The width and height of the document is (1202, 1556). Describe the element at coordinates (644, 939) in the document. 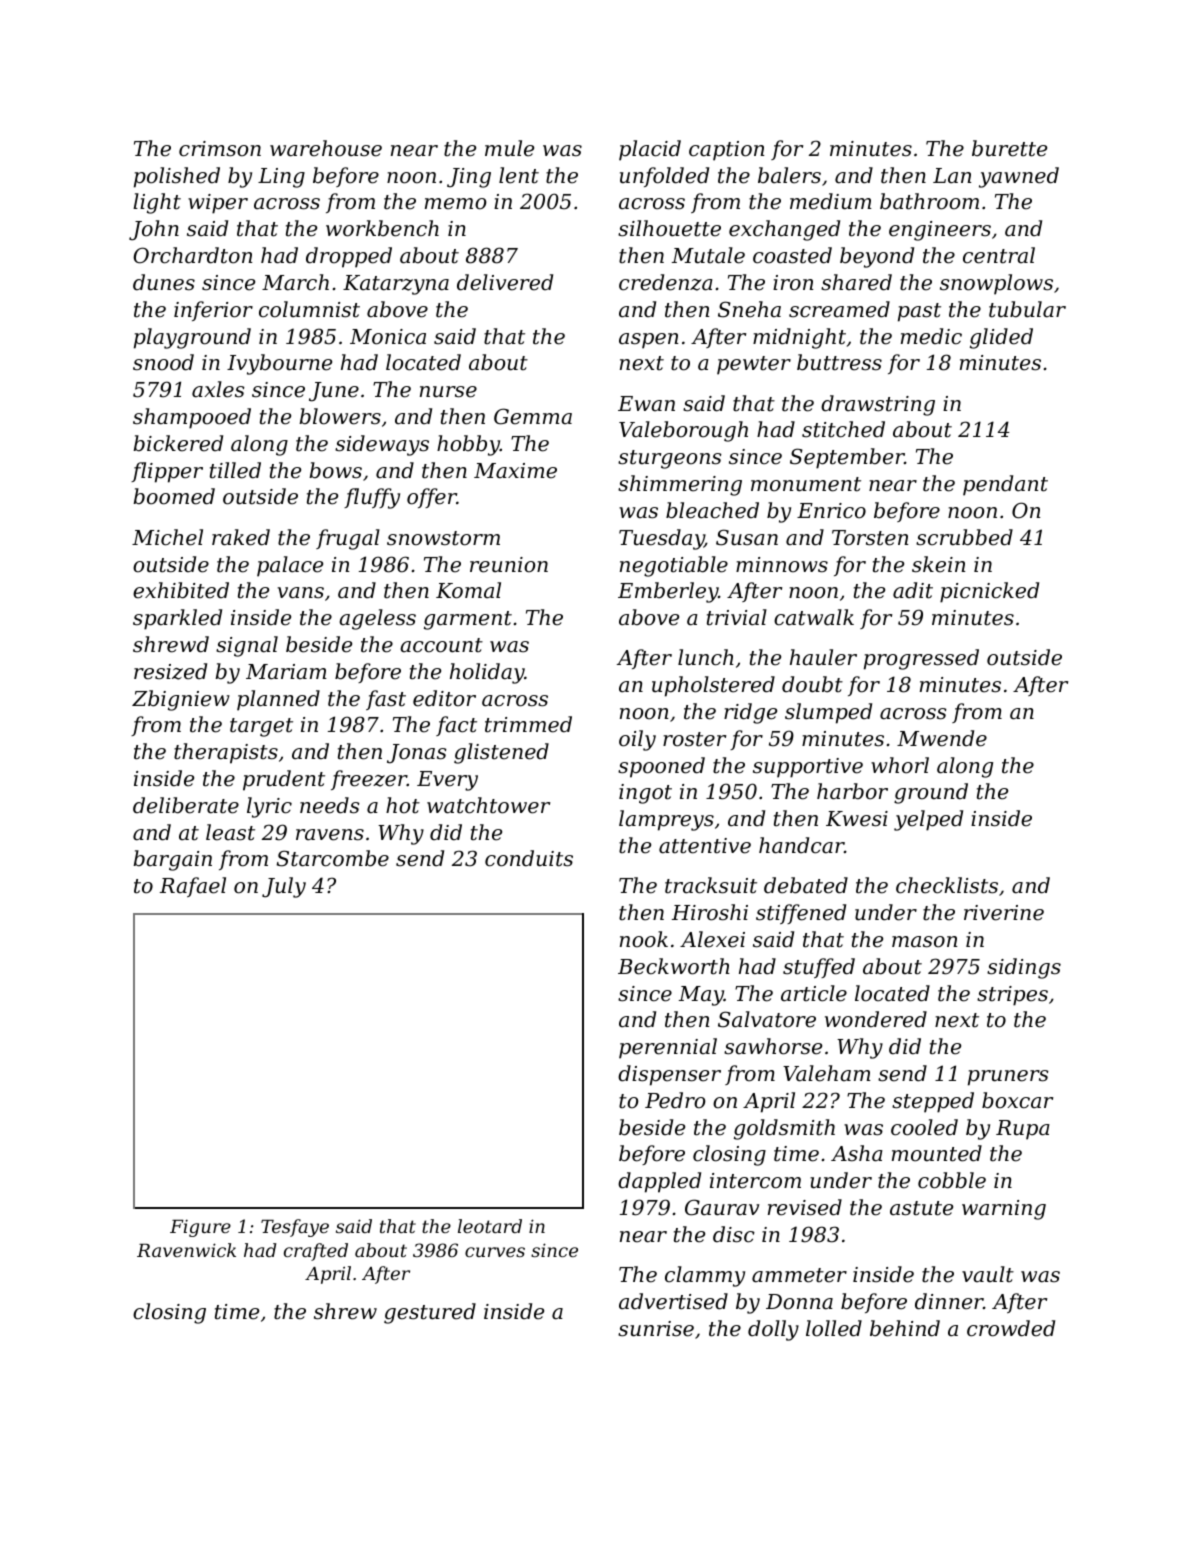

I see `nook` at that location.
